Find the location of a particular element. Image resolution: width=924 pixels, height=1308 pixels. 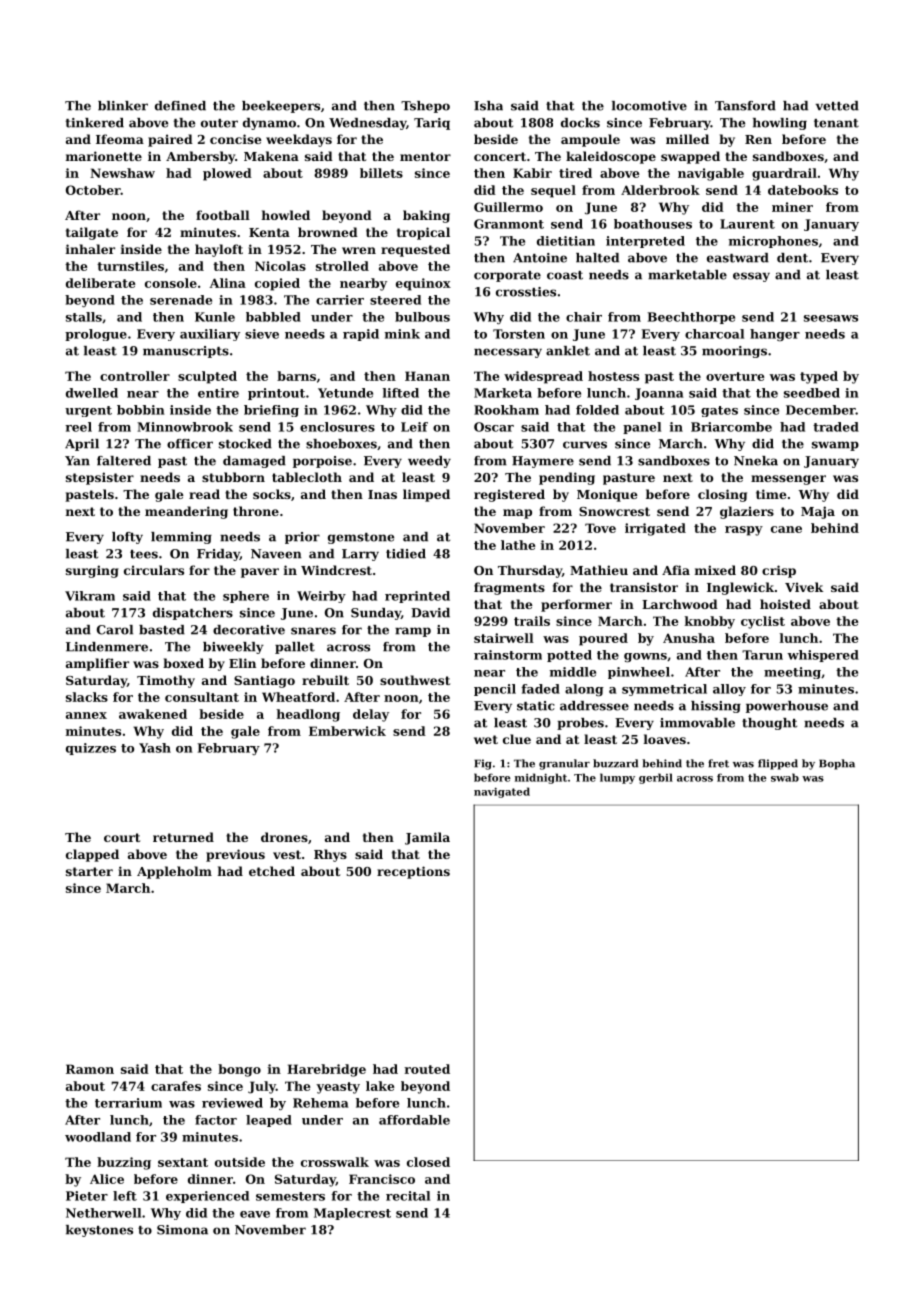

howling is located at coordinates (780, 124).
